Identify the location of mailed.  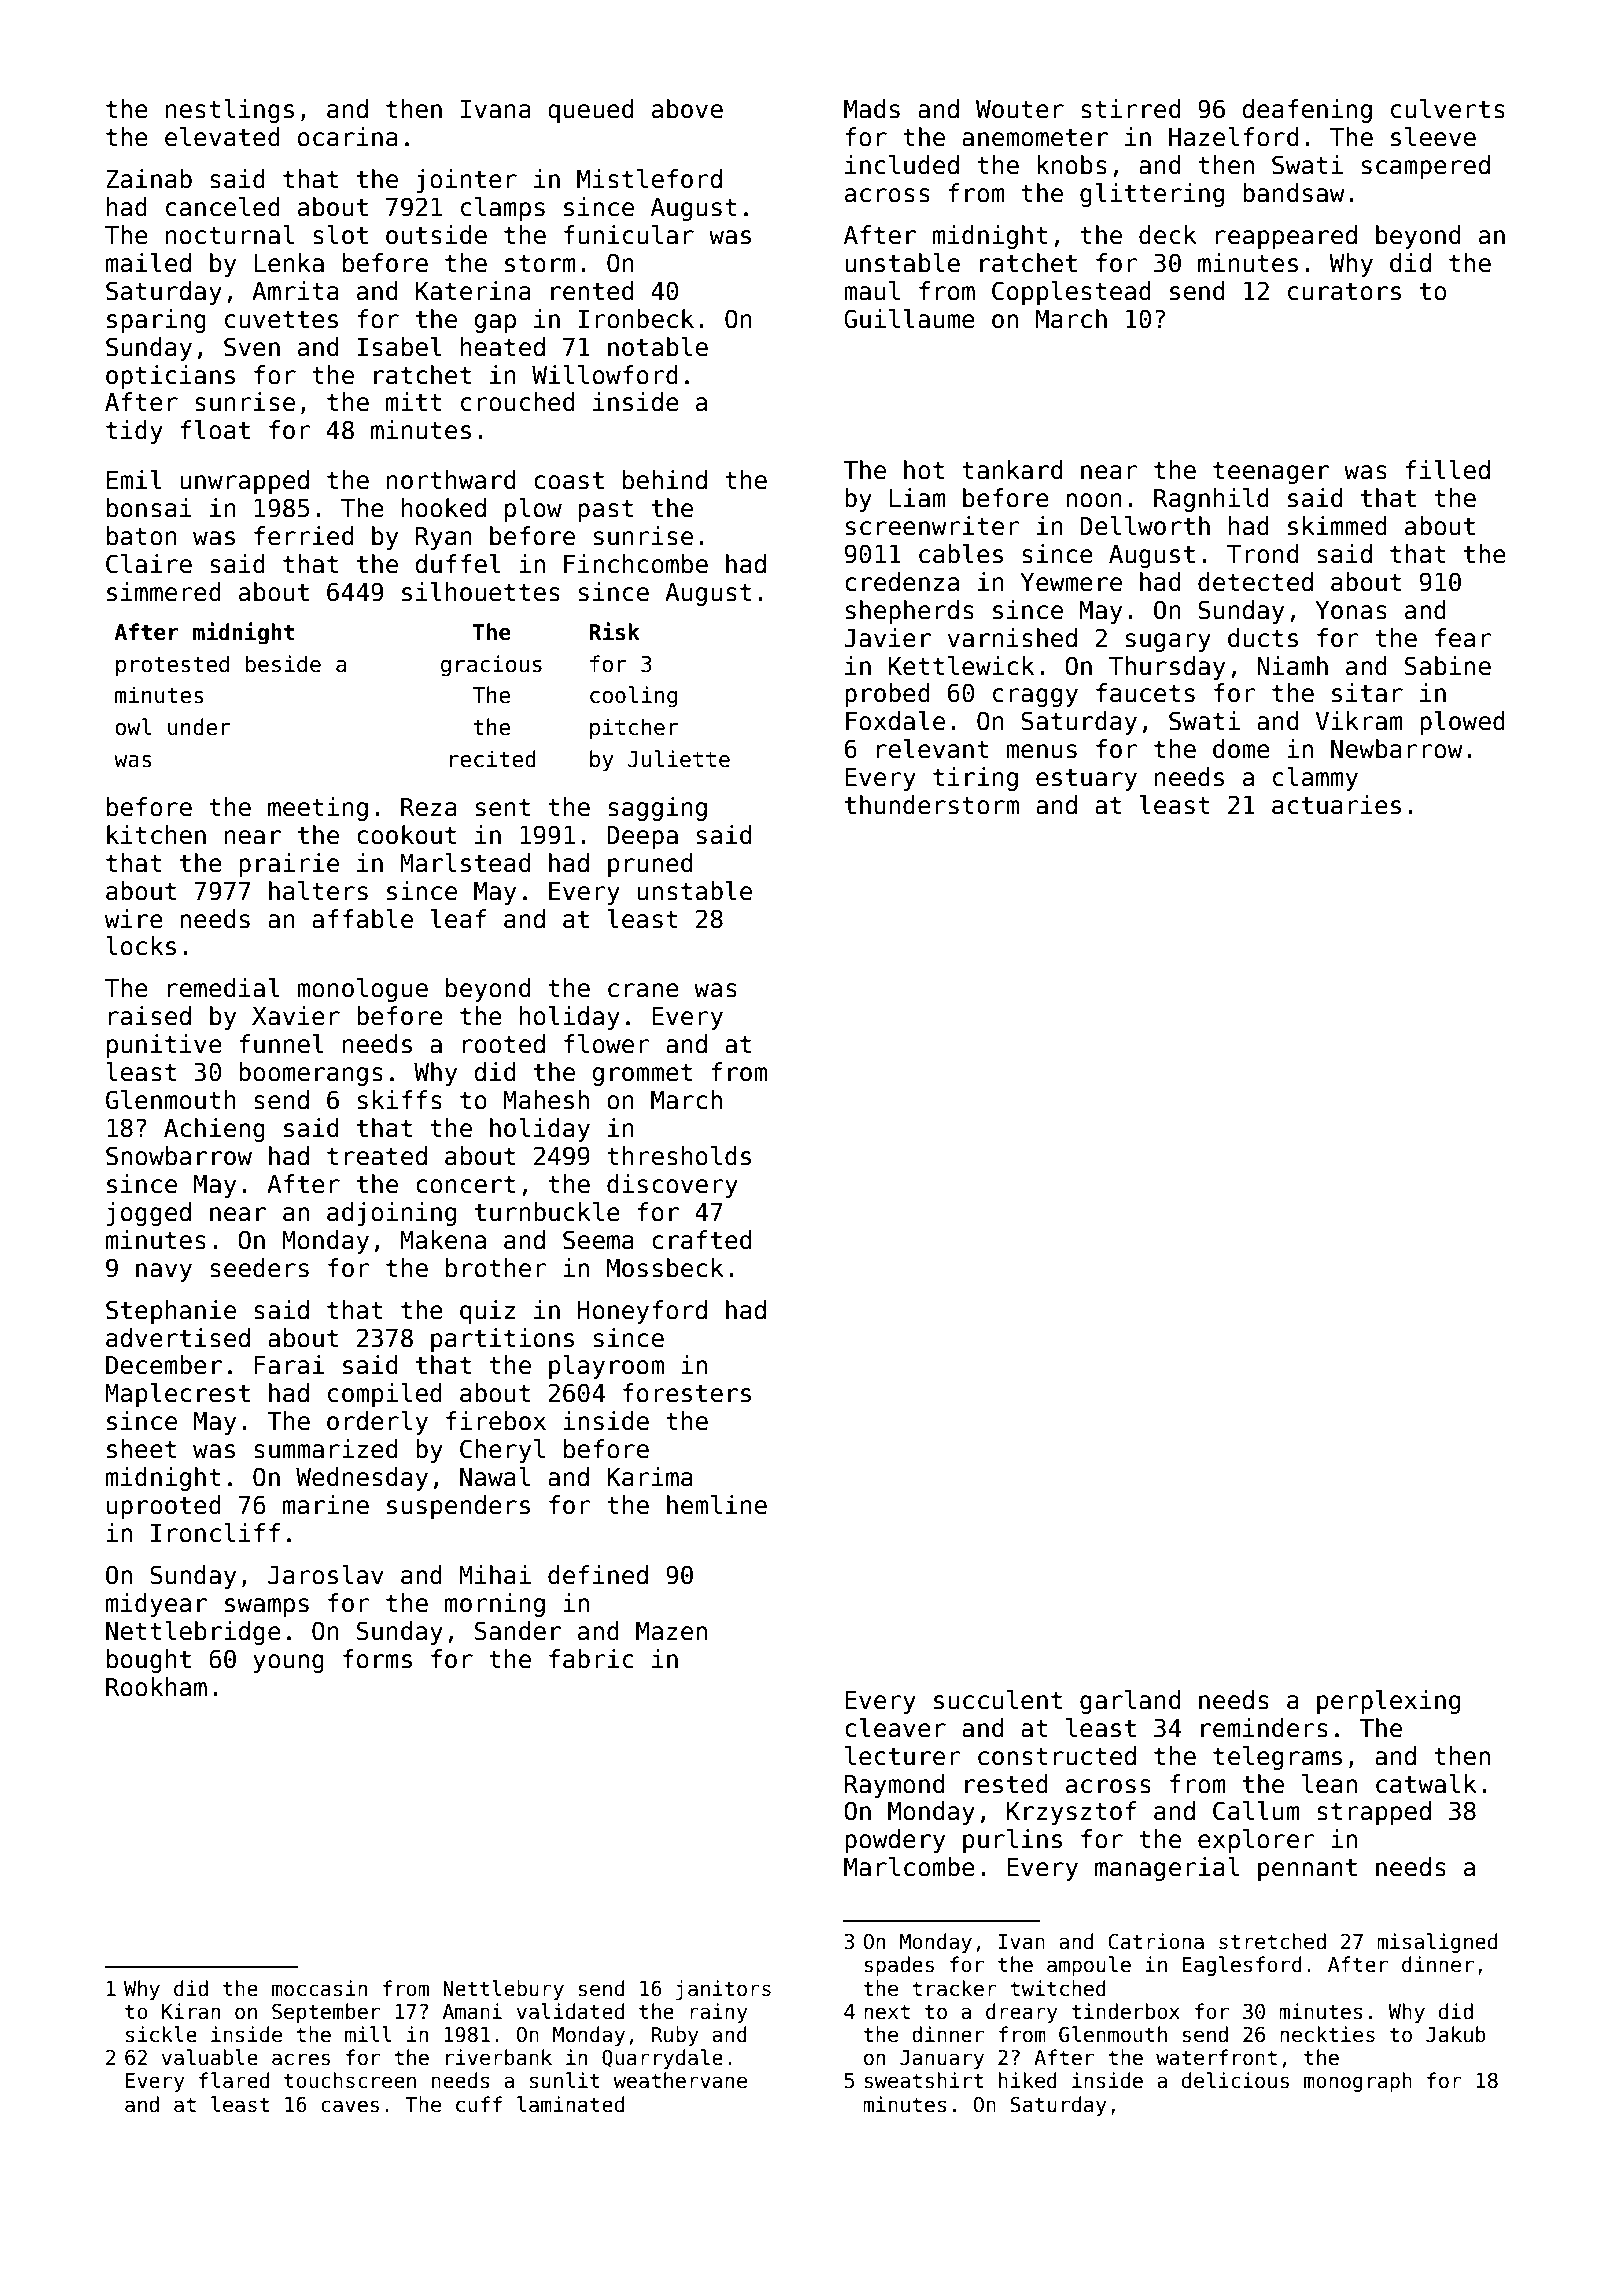
(148, 263).
